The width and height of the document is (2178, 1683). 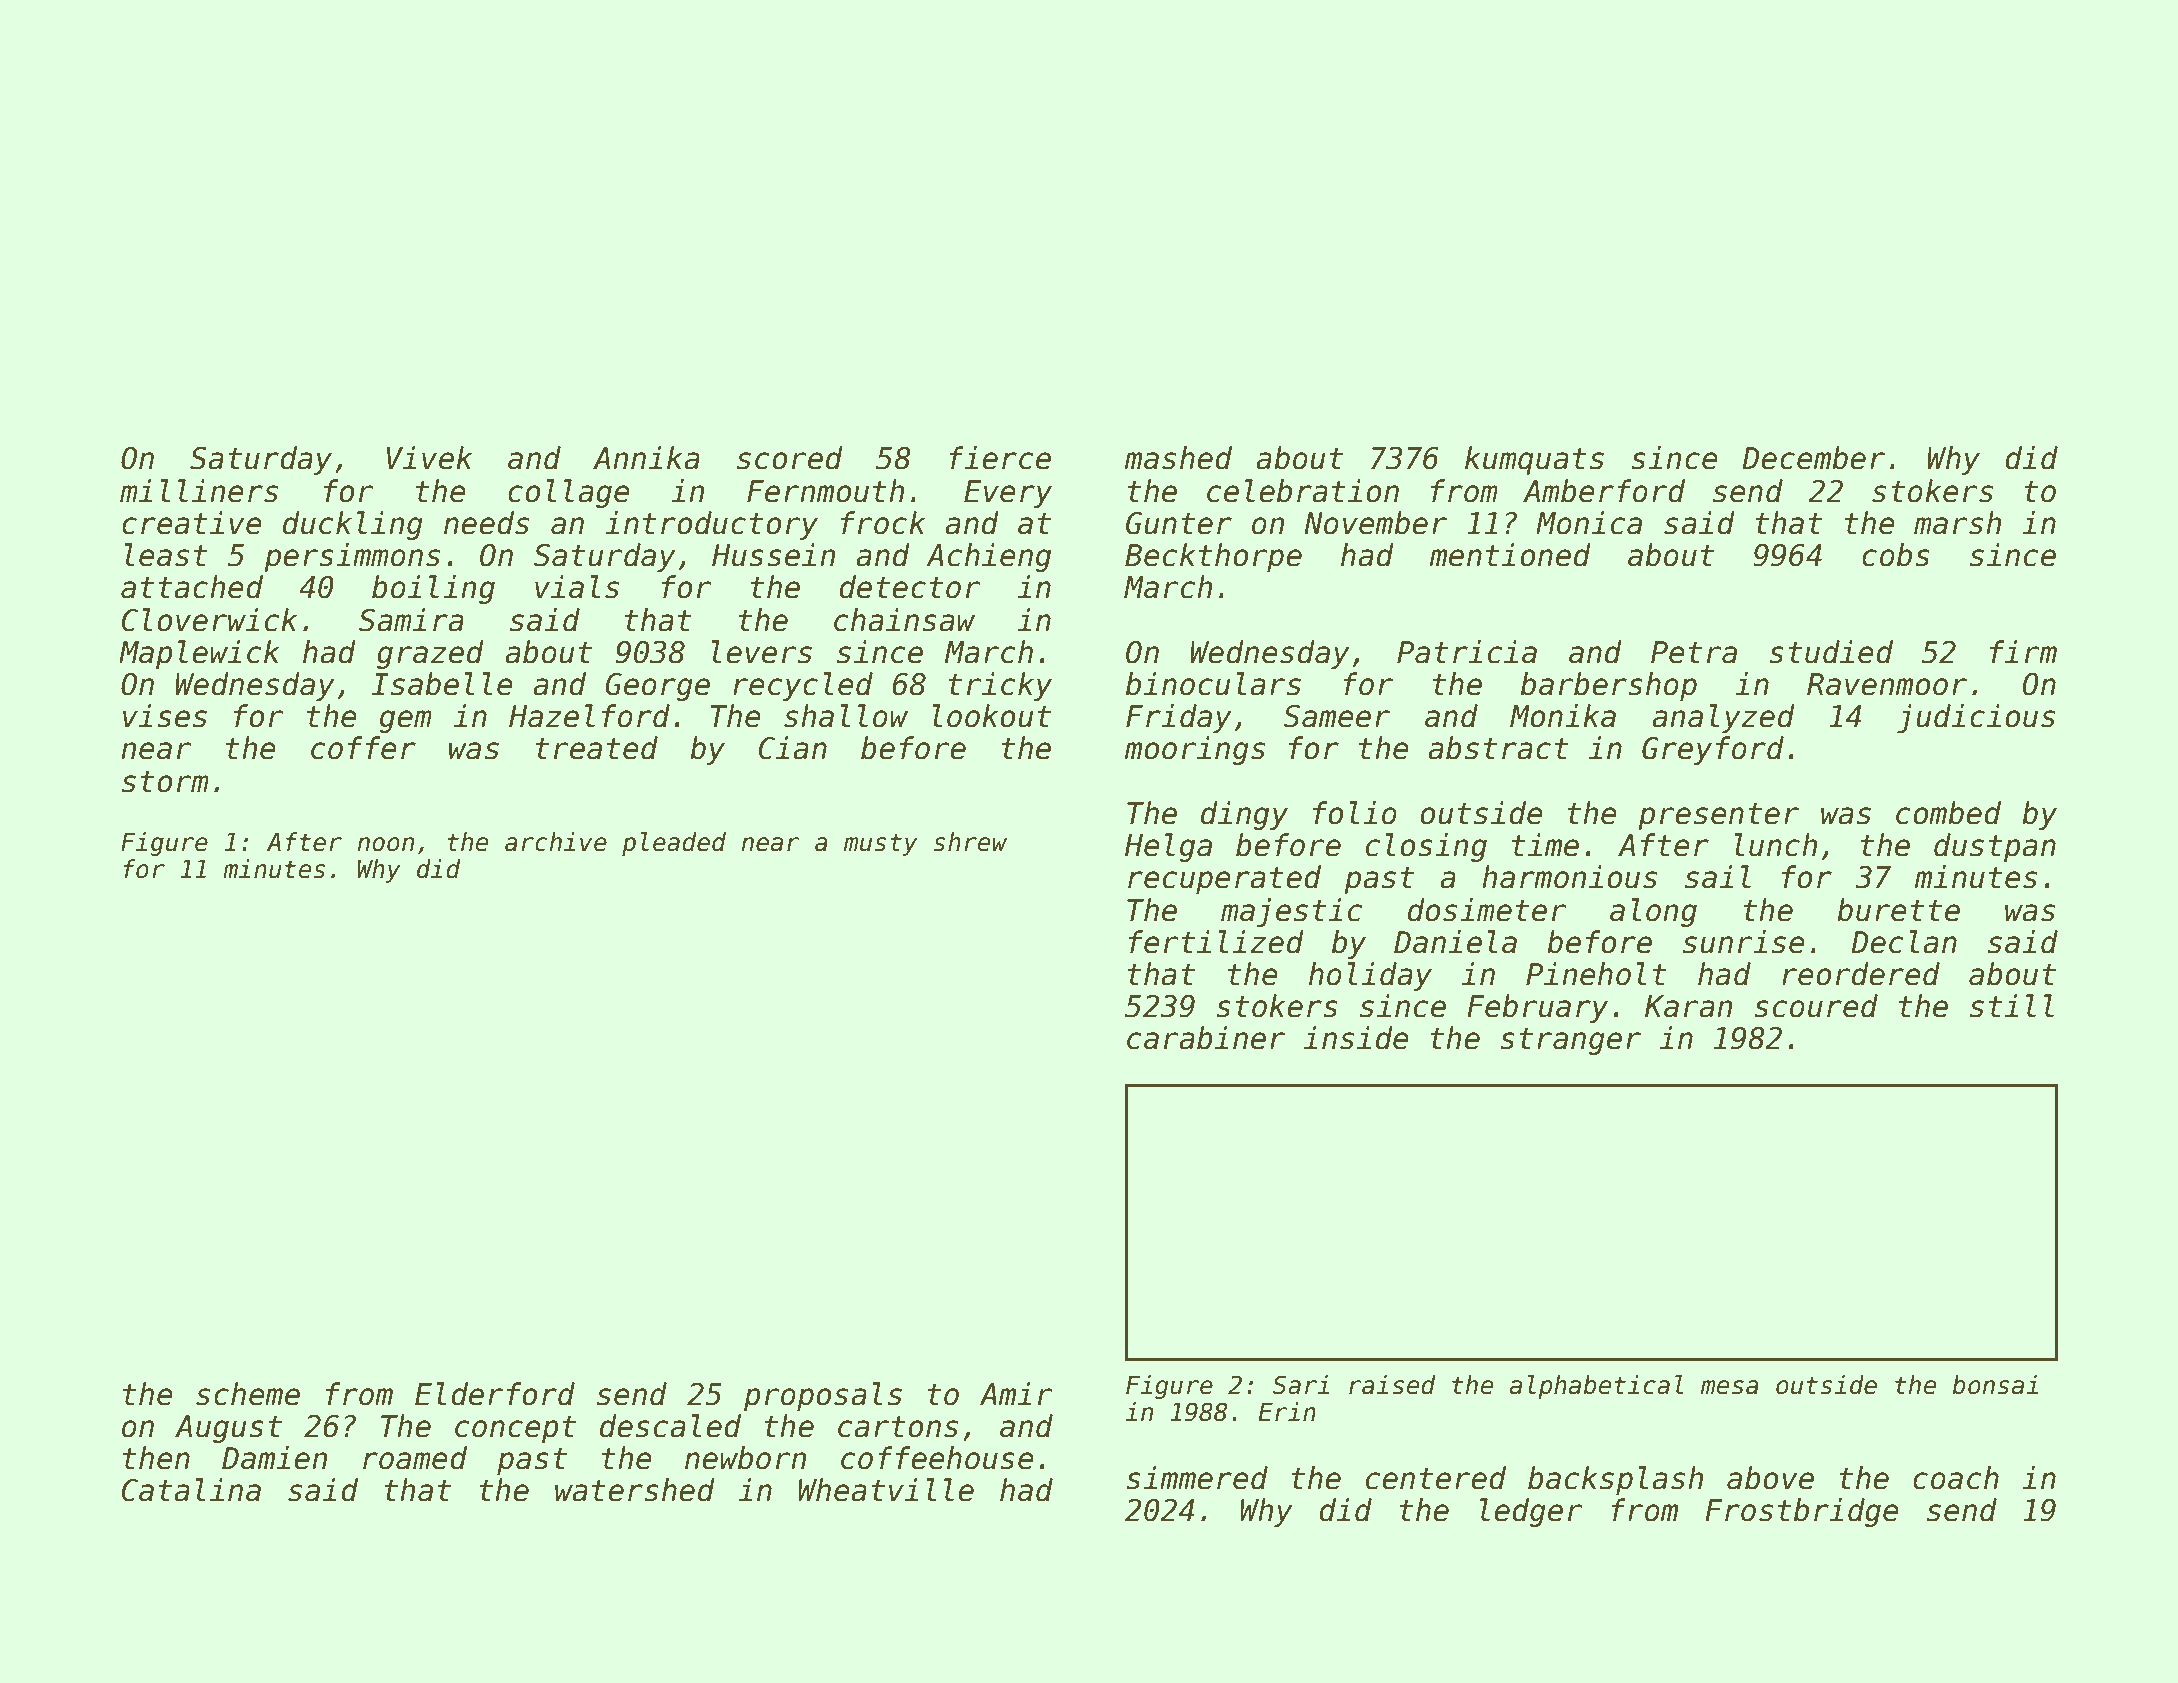 I want to click on needs, so click(x=486, y=523).
